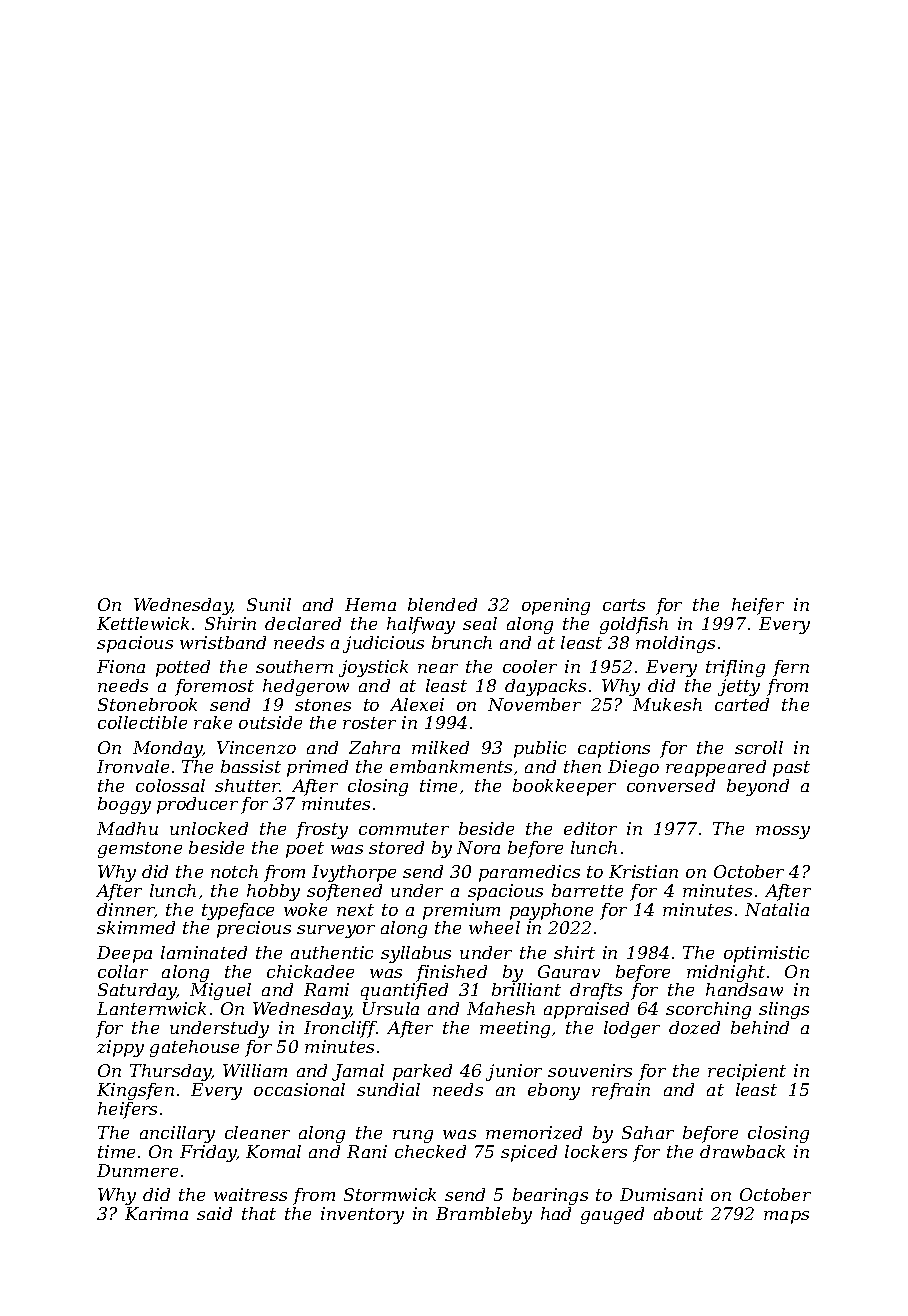  Describe the element at coordinates (478, 847) in the page. I see `Nora` at that location.
